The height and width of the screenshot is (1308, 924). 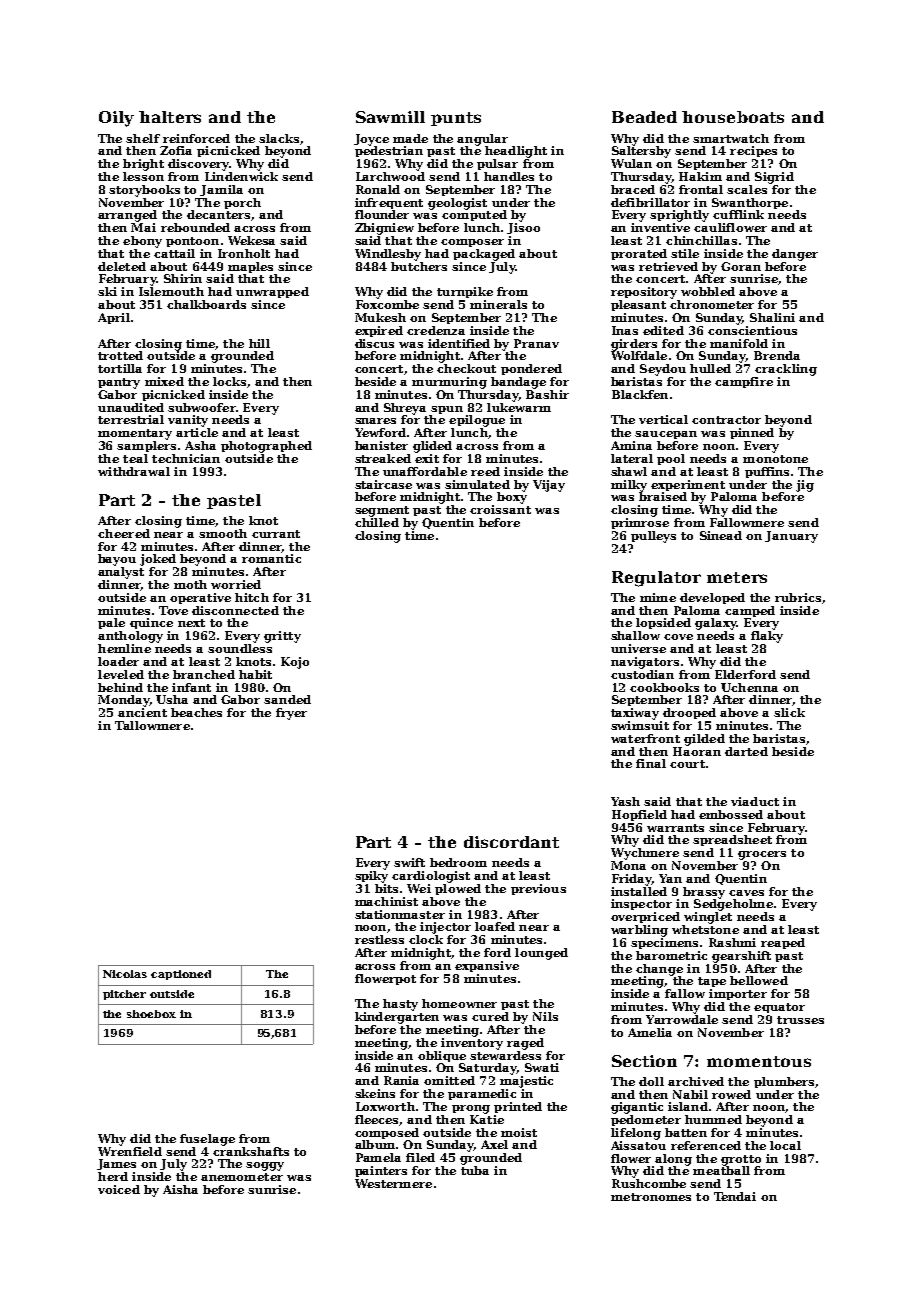 I want to click on teal, so click(x=135, y=458).
